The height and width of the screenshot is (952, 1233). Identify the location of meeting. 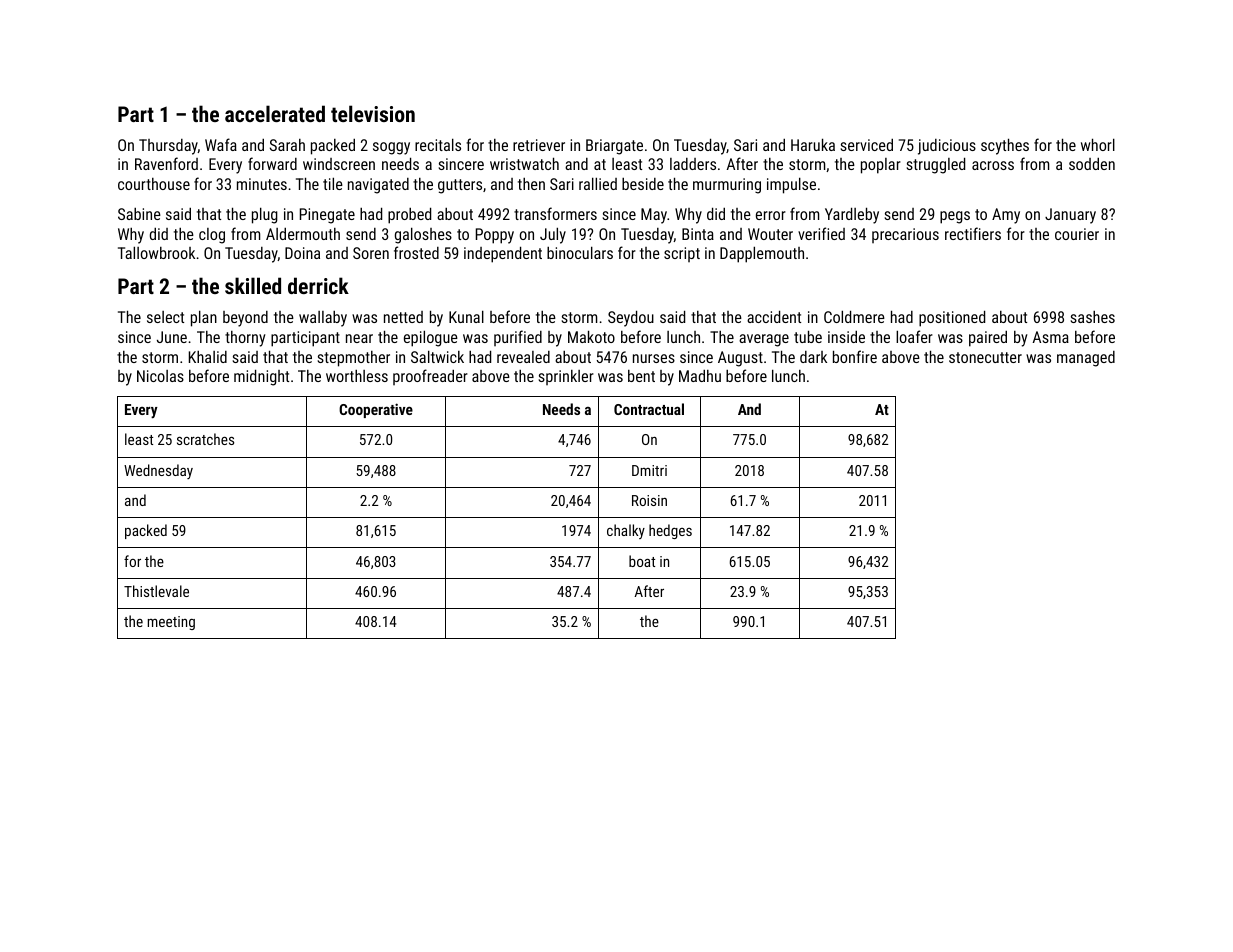
(171, 623).
